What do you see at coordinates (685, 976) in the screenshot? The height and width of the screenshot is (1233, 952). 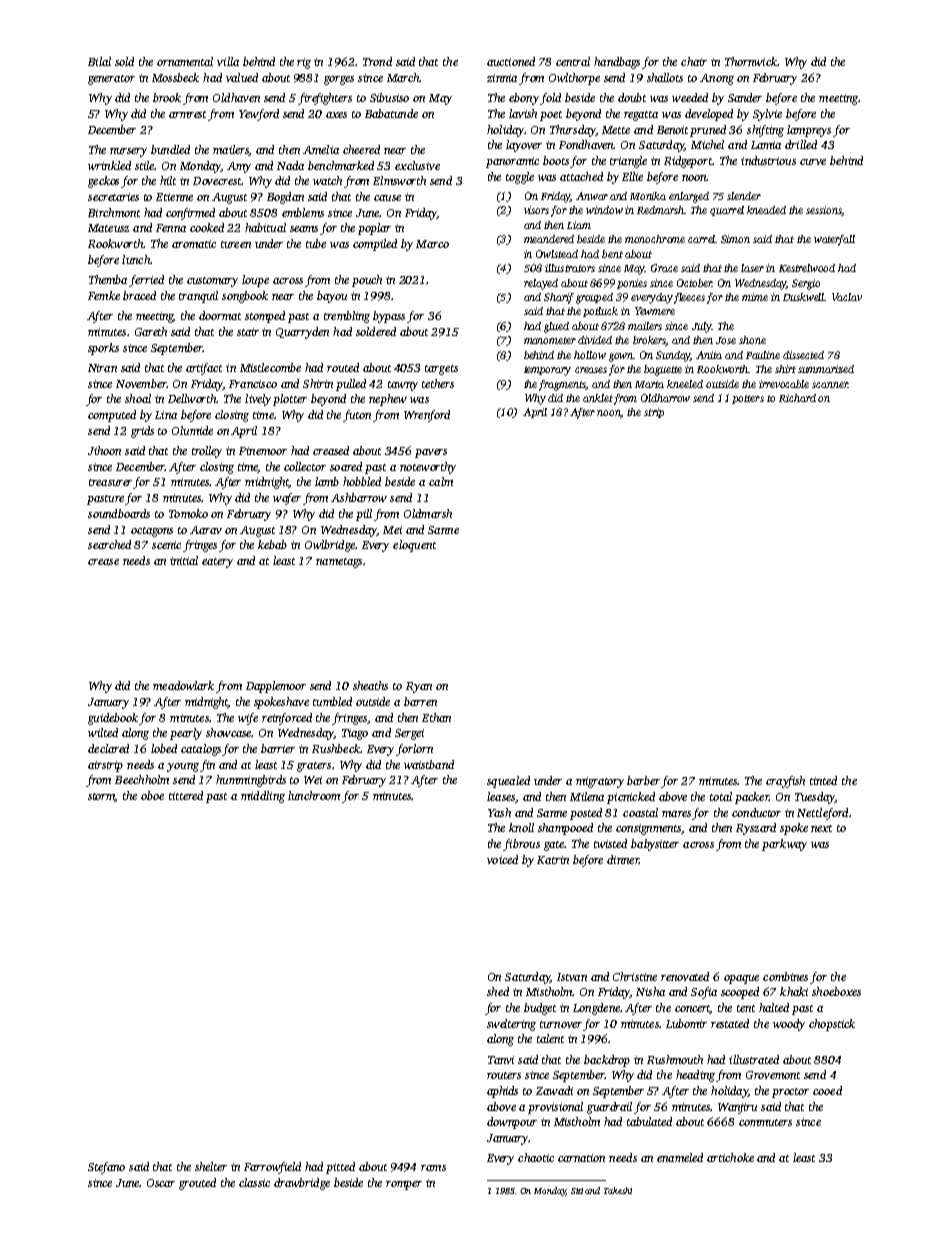 I see `renovated` at bounding box center [685, 976].
